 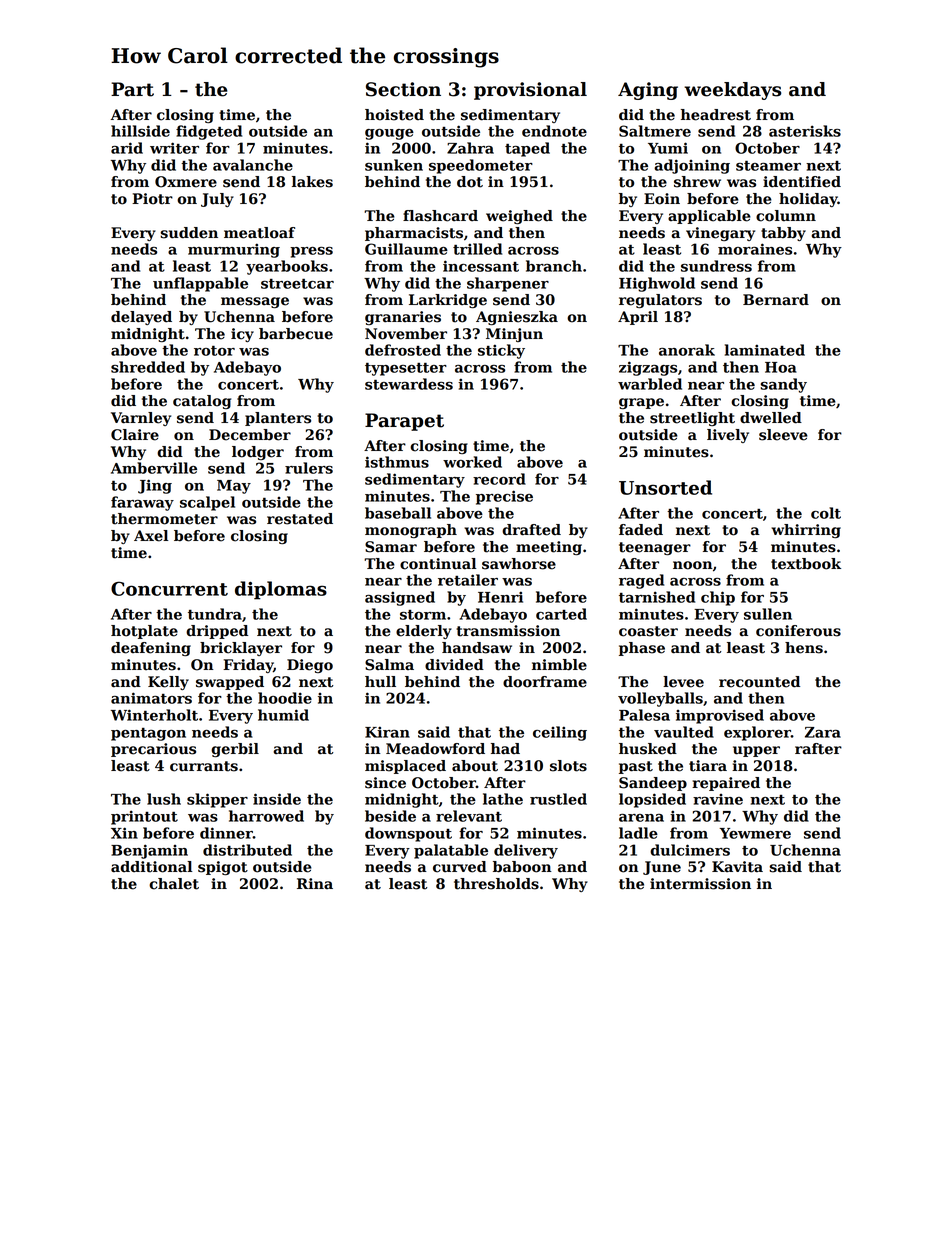 I want to click on Claire, so click(x=135, y=435).
